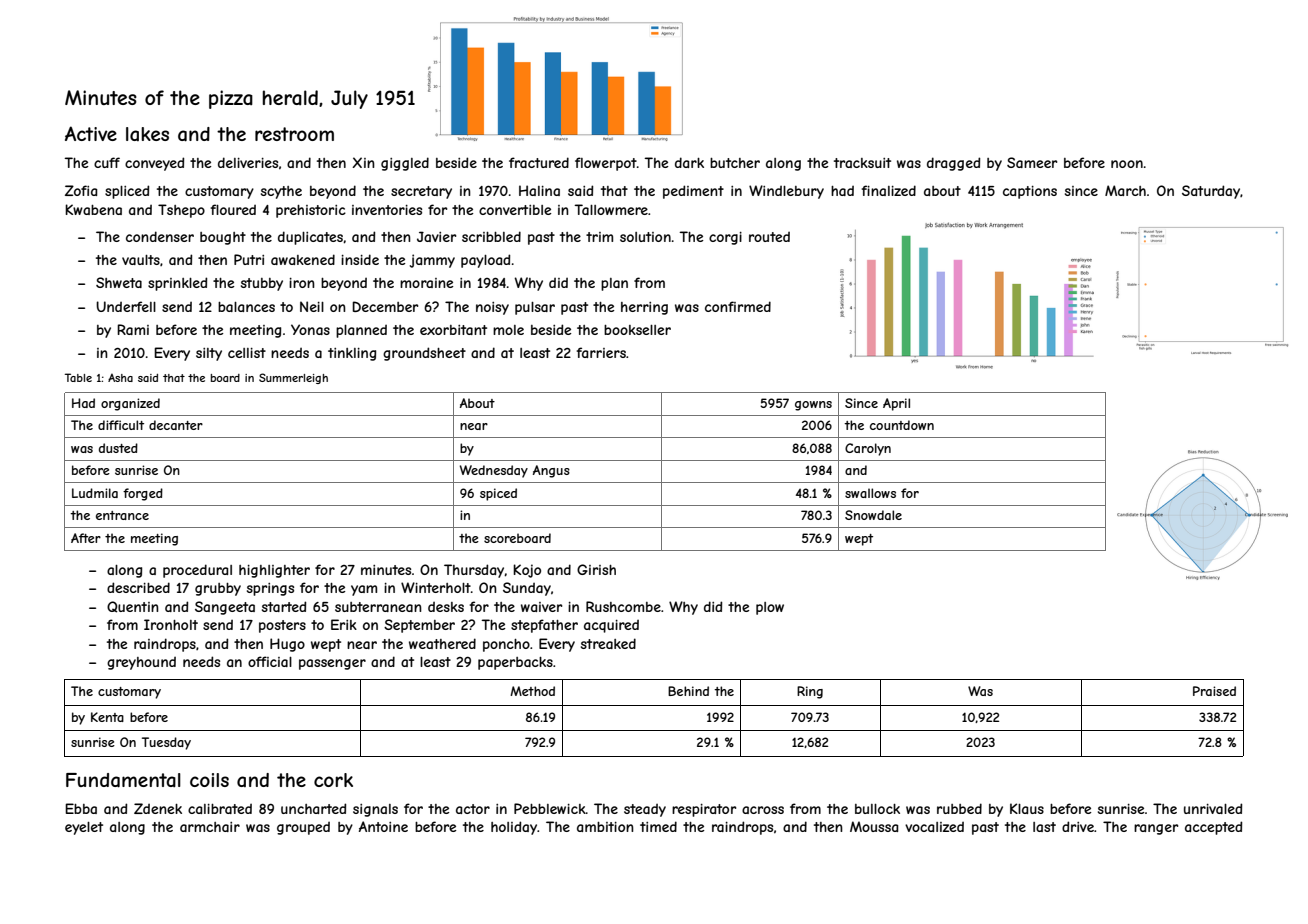 This page has width=1308, height=924. What do you see at coordinates (1213, 808) in the page?
I see `unrivaled` at bounding box center [1213, 808].
